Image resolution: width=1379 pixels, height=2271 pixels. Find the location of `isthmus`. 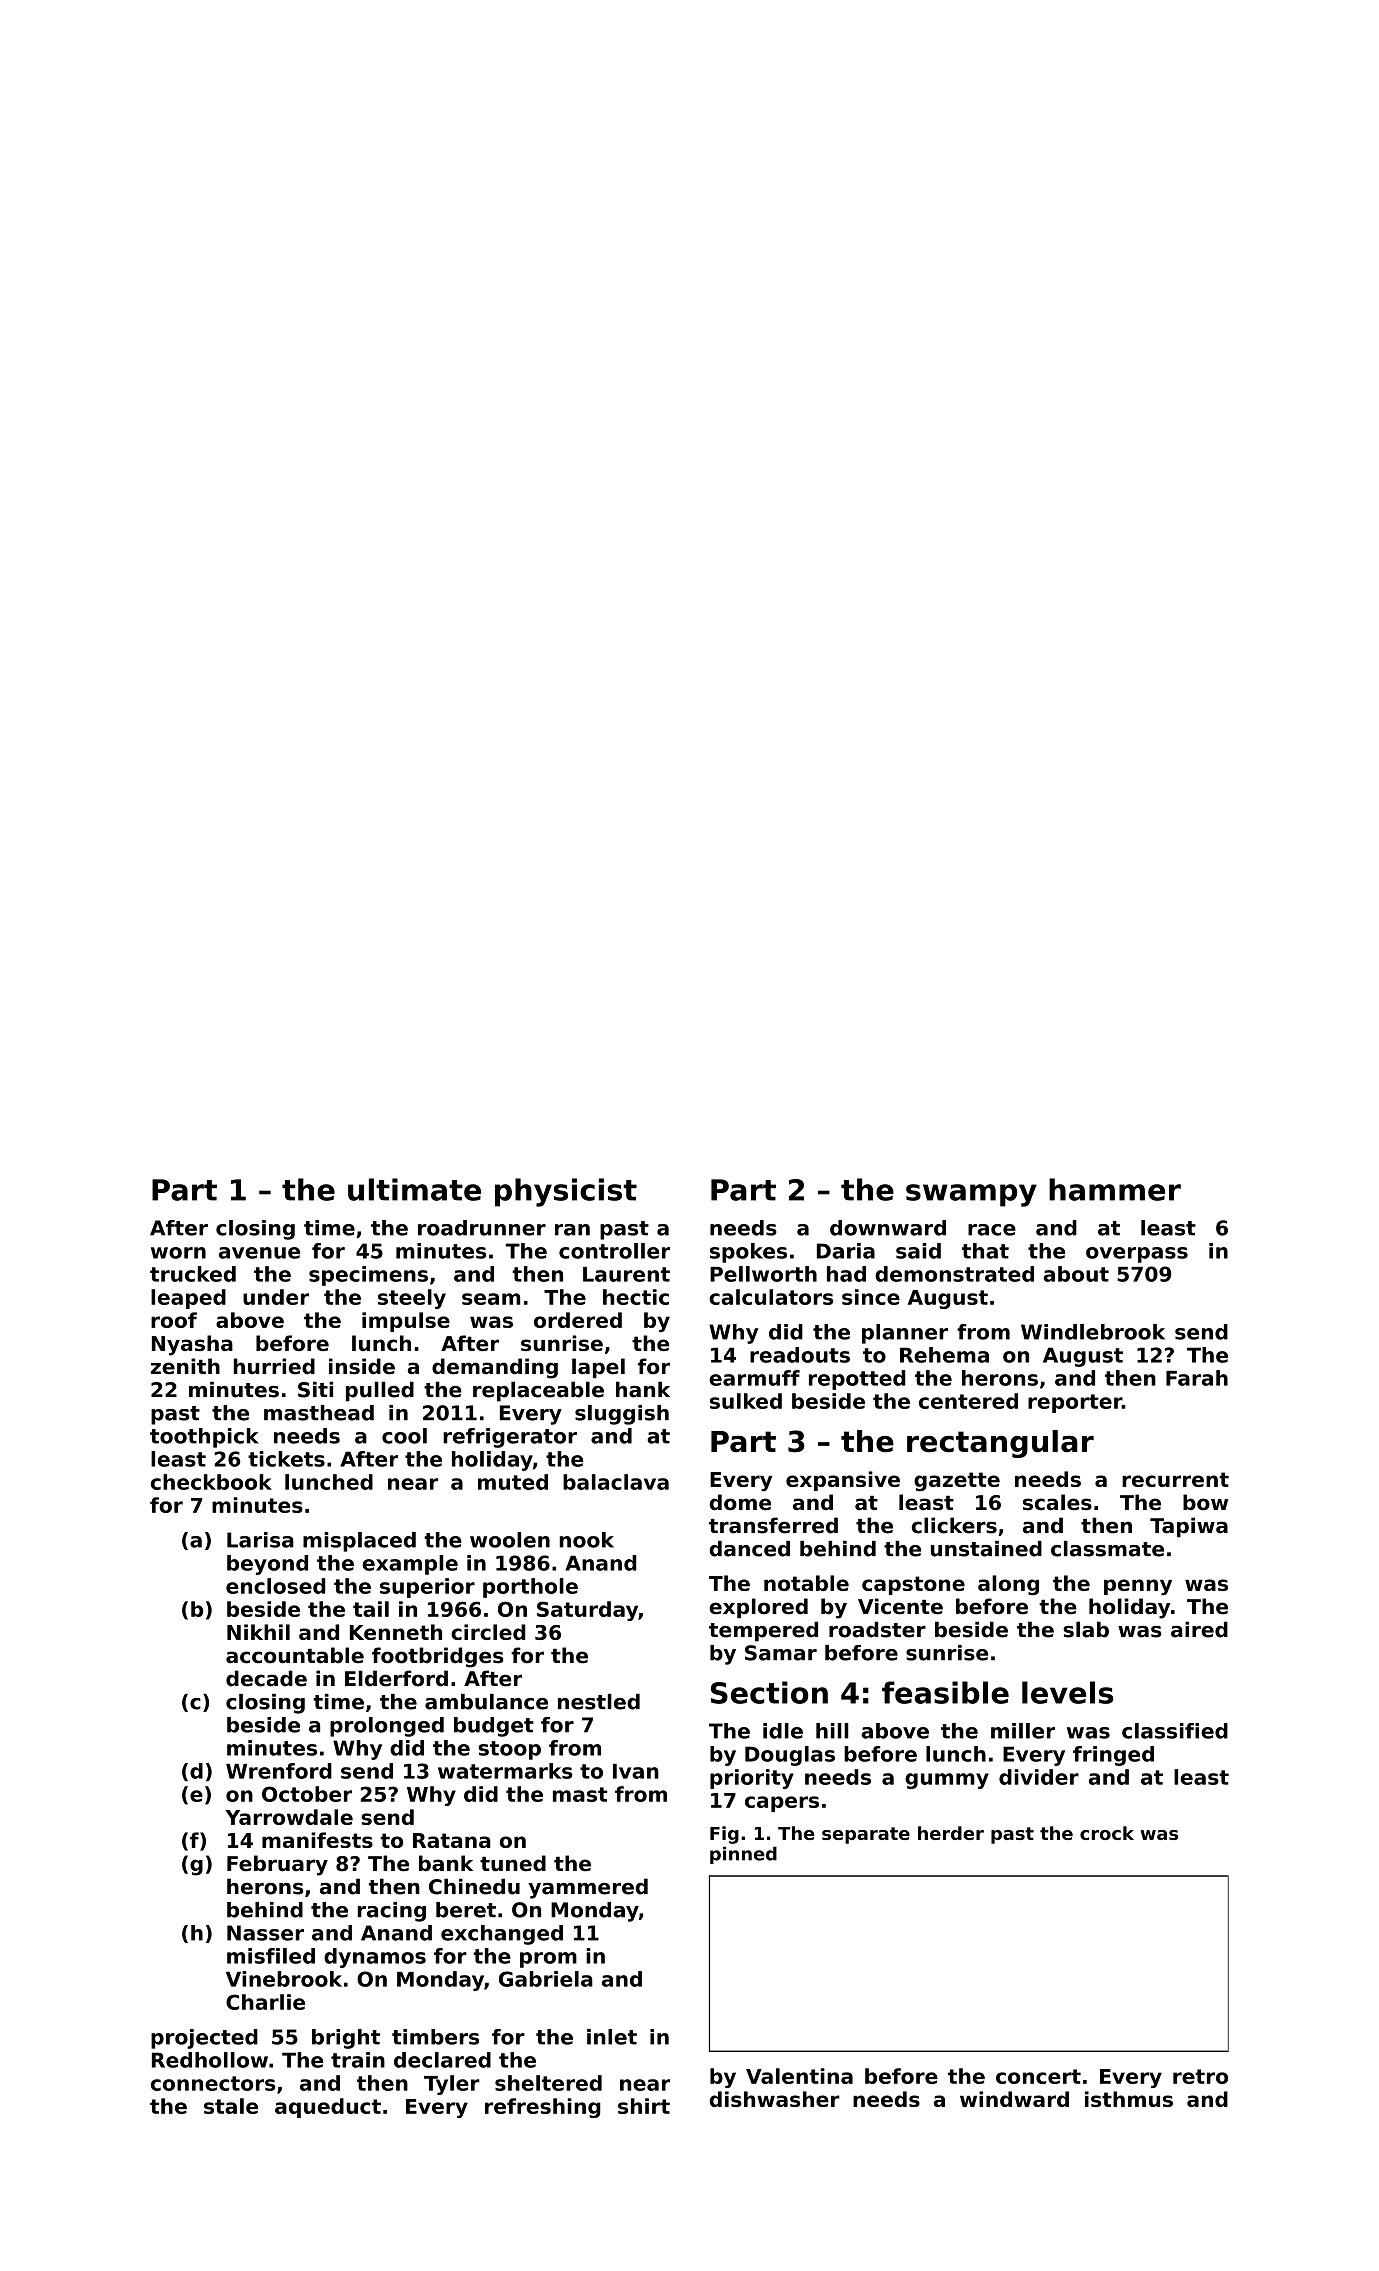

isthmus is located at coordinates (1129, 2099).
